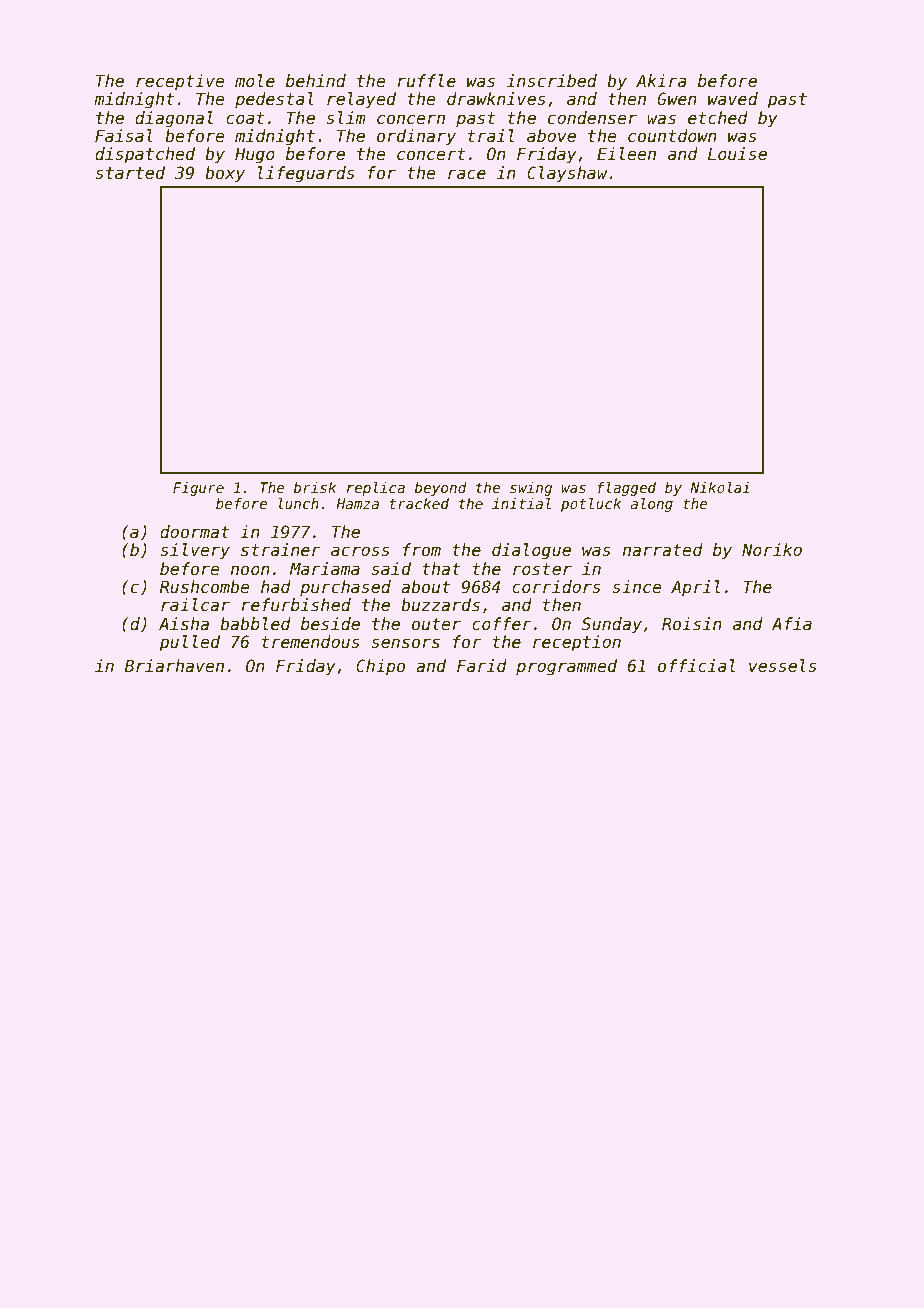 Image resolution: width=924 pixels, height=1308 pixels. I want to click on Clayshaw, so click(567, 174).
